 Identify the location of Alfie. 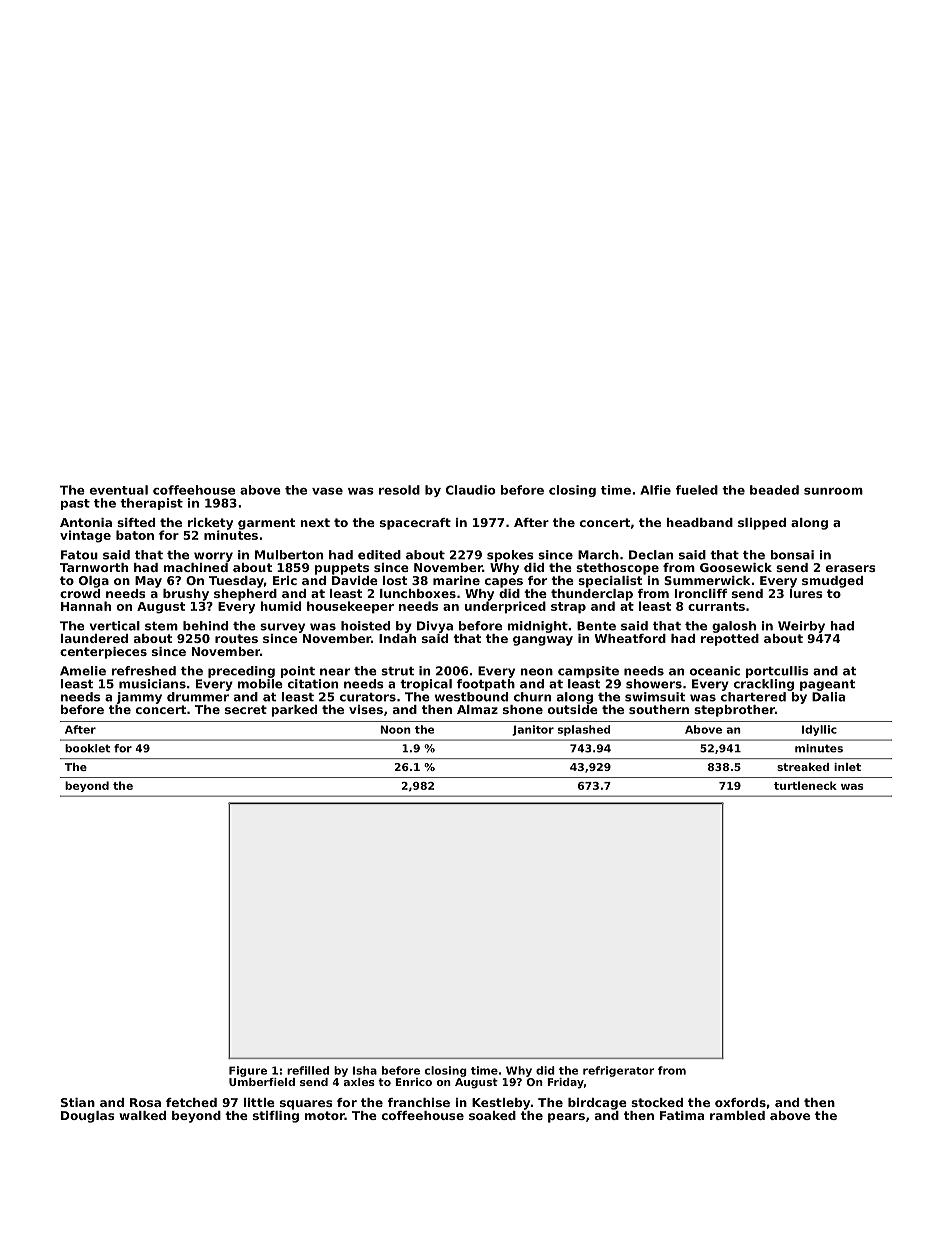
(655, 490).
